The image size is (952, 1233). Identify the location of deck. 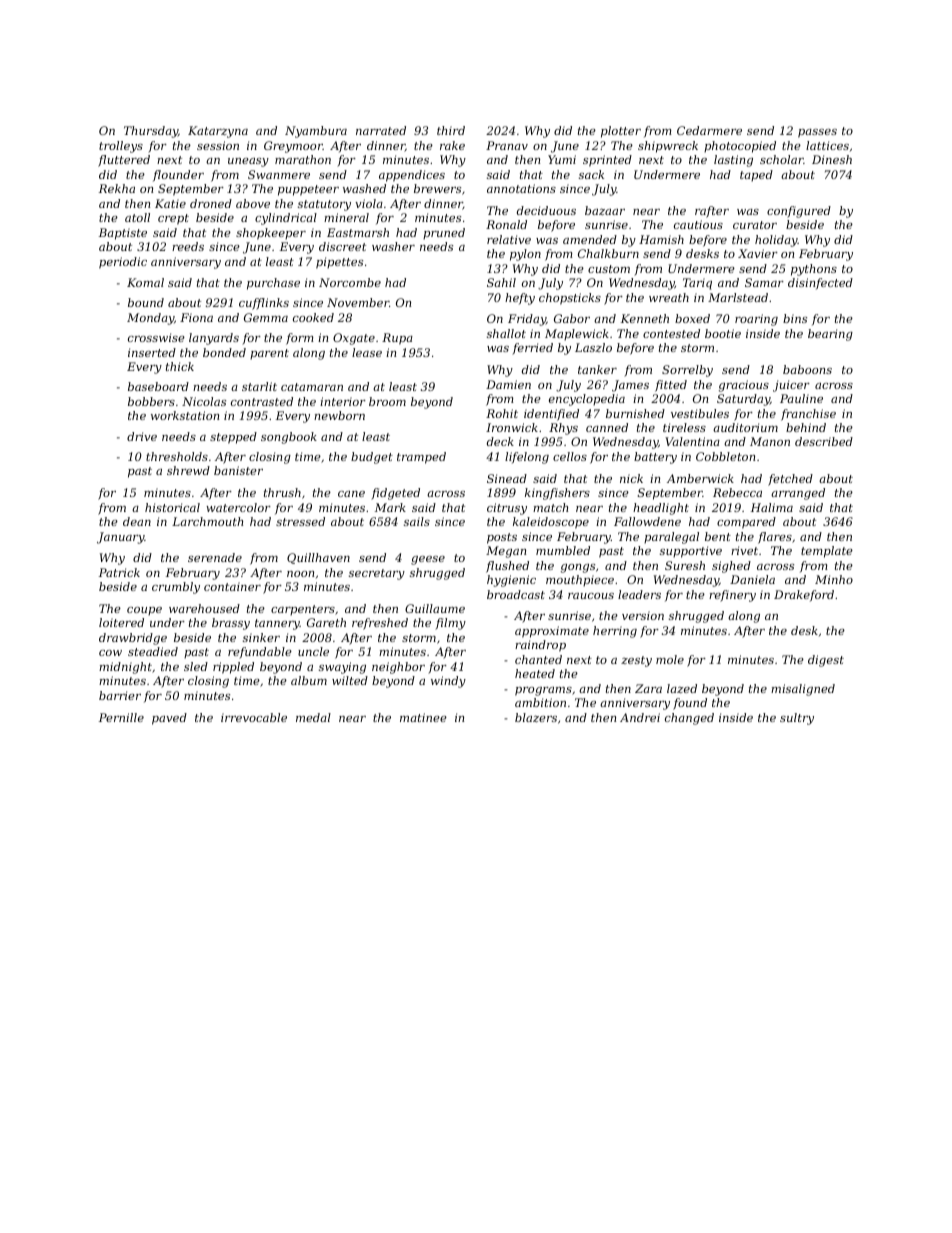
(500, 441).
